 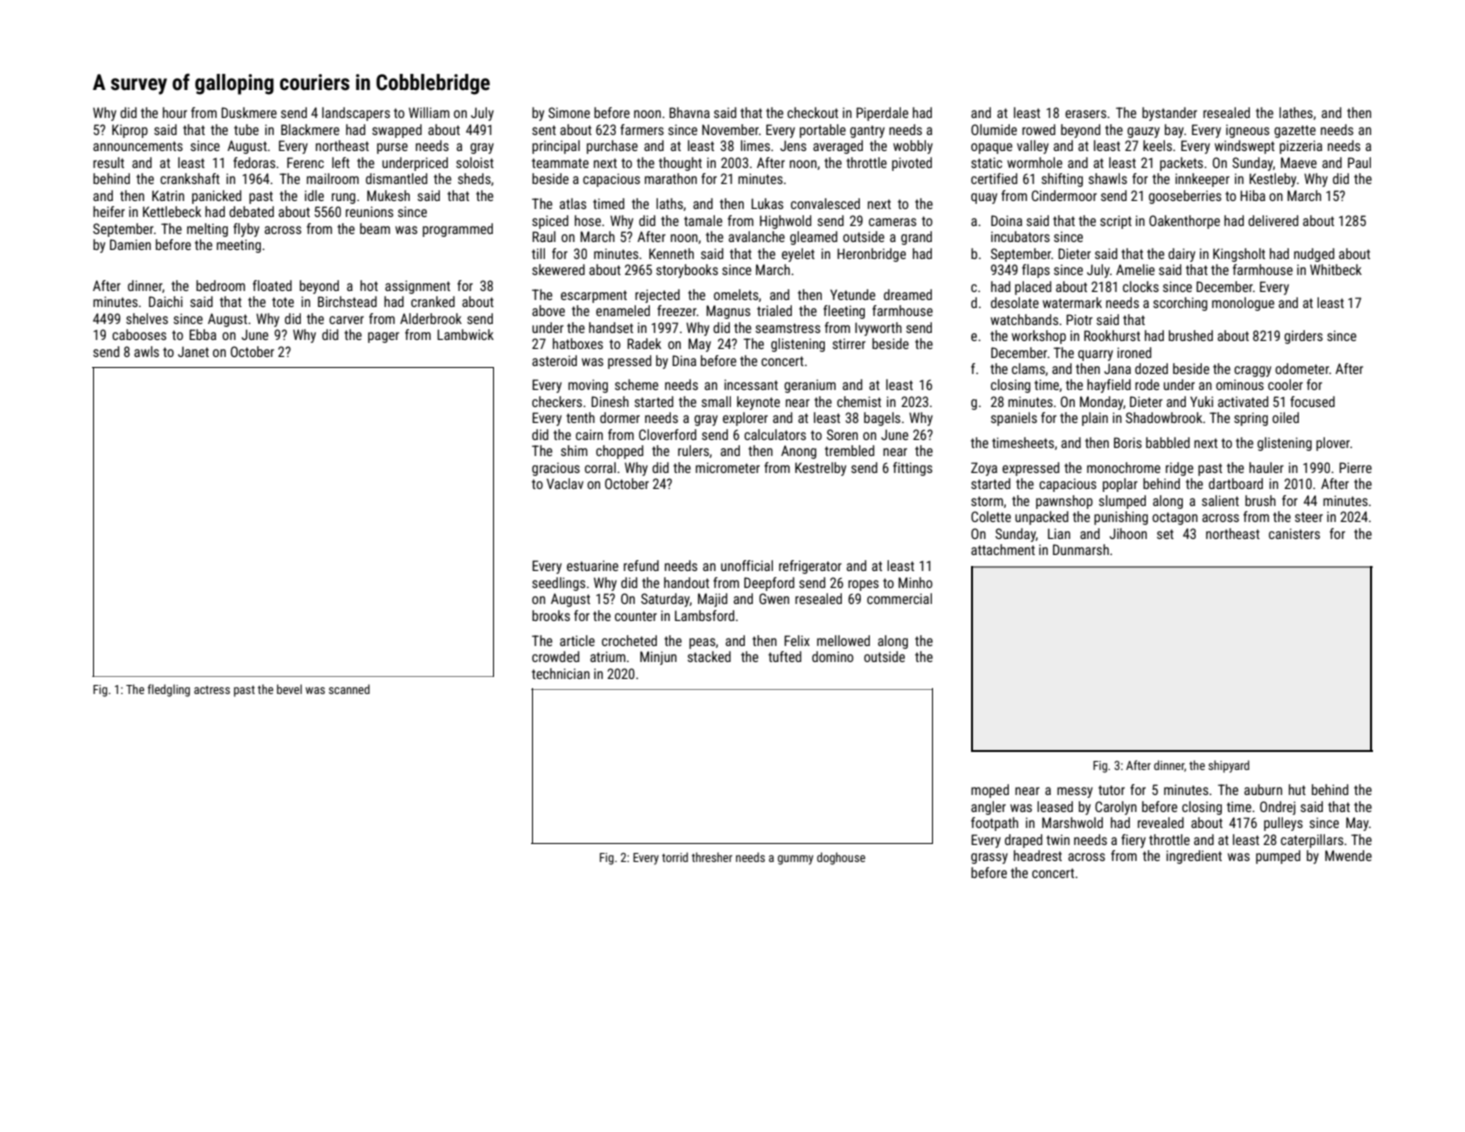 What do you see at coordinates (193, 352) in the screenshot?
I see `Janet` at bounding box center [193, 352].
